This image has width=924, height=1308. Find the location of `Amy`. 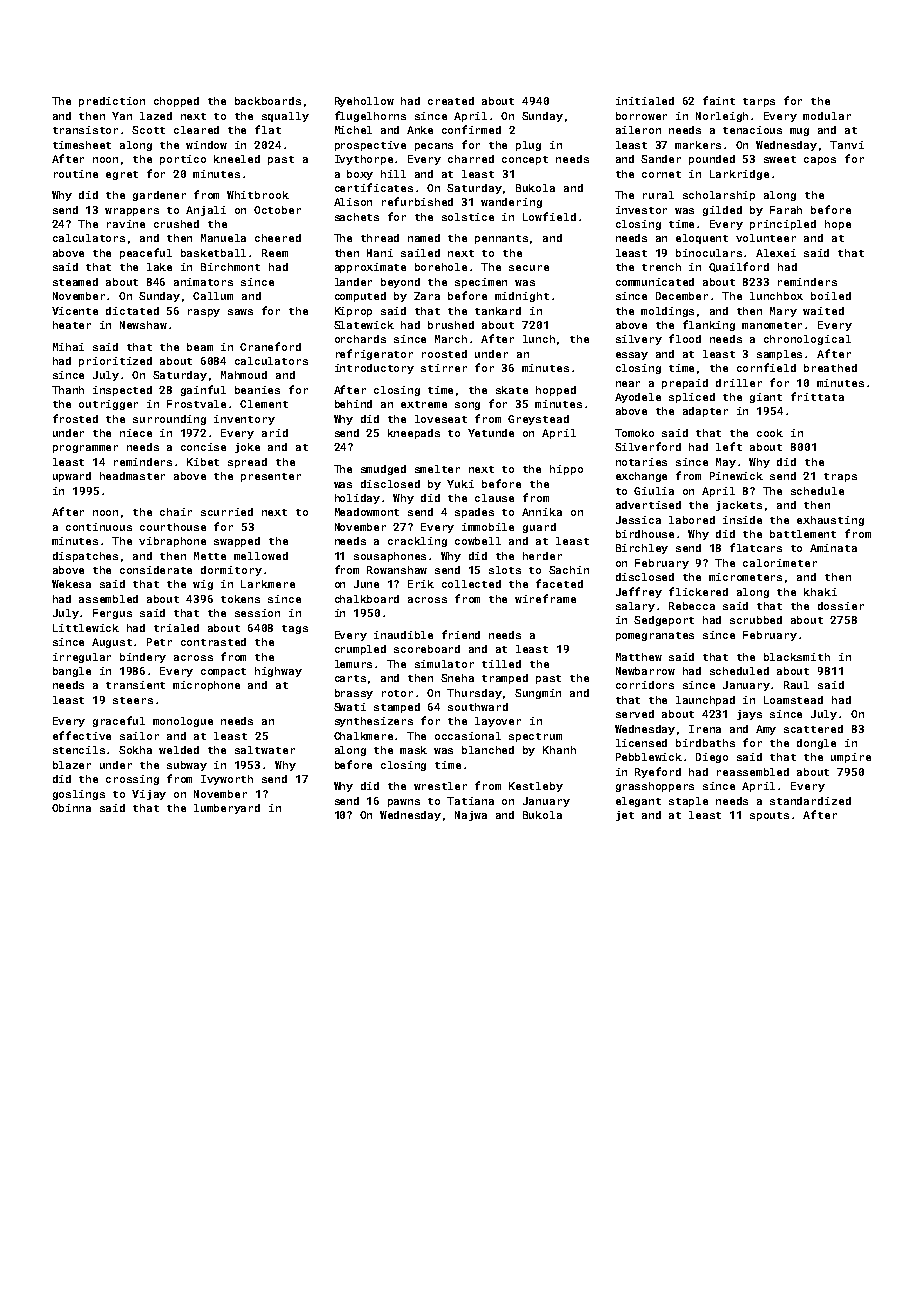

Amy is located at coordinates (766, 730).
